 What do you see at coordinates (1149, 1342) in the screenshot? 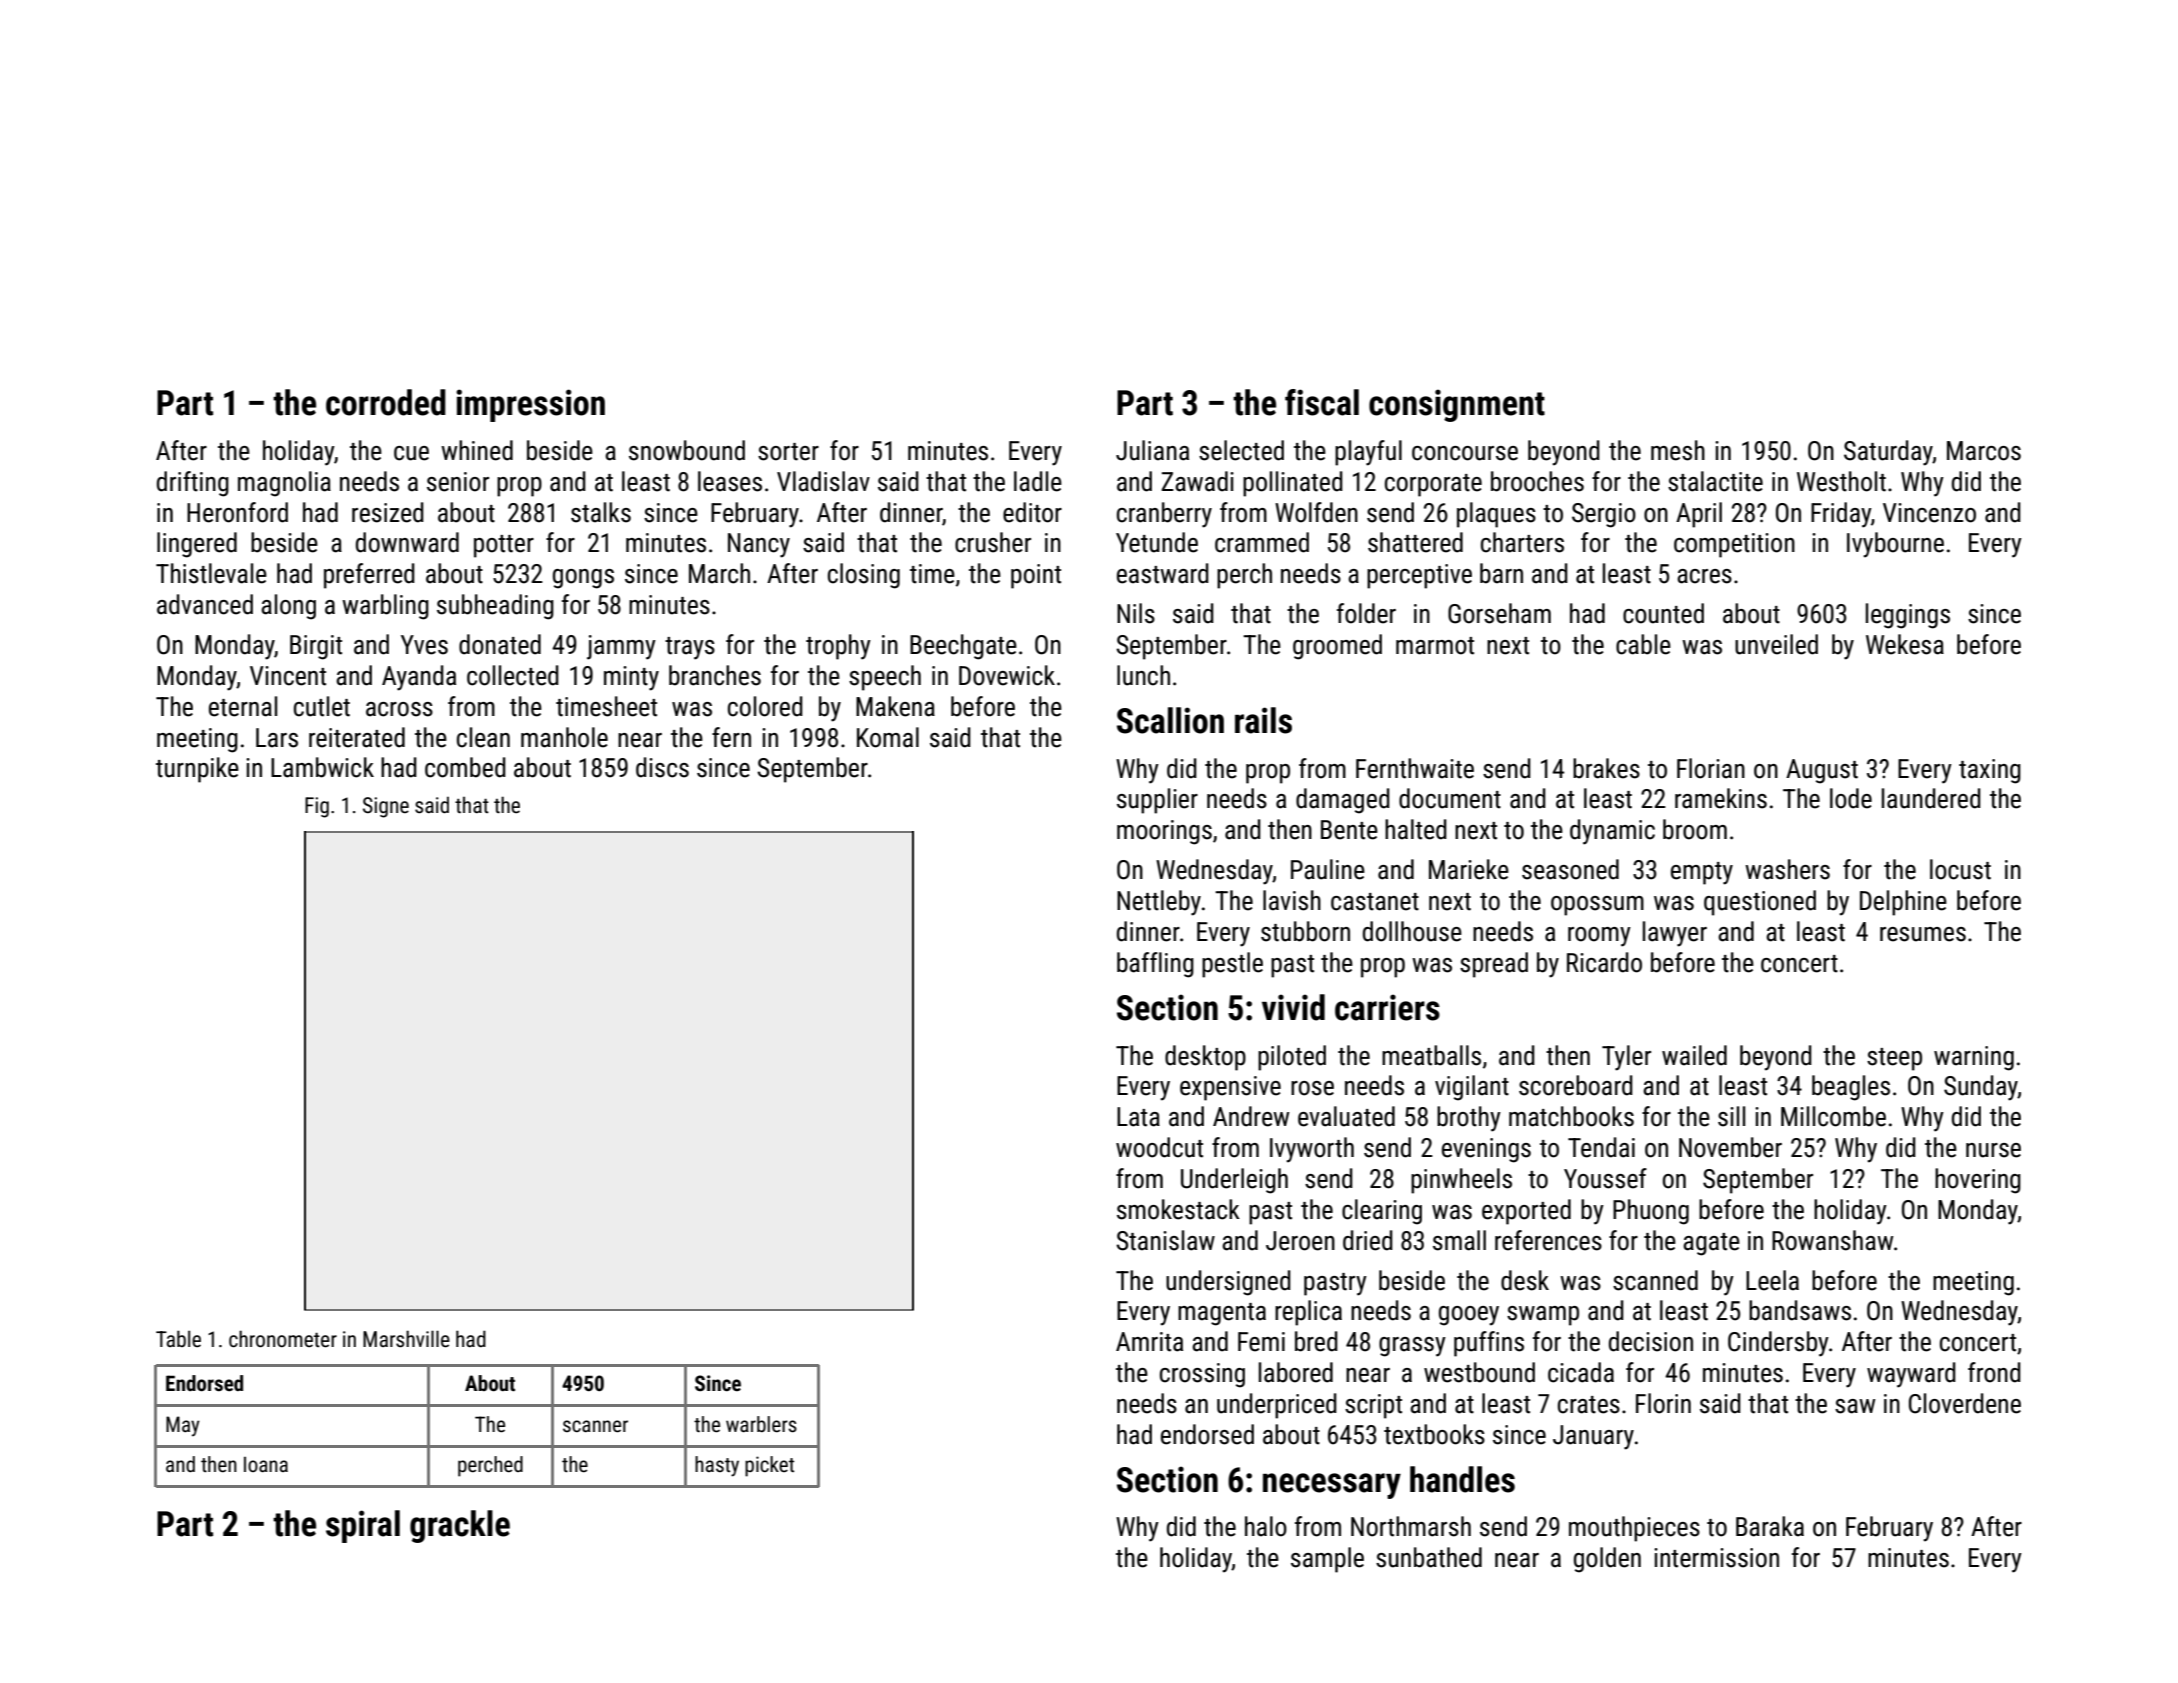
I see `Amrita` at bounding box center [1149, 1342].
